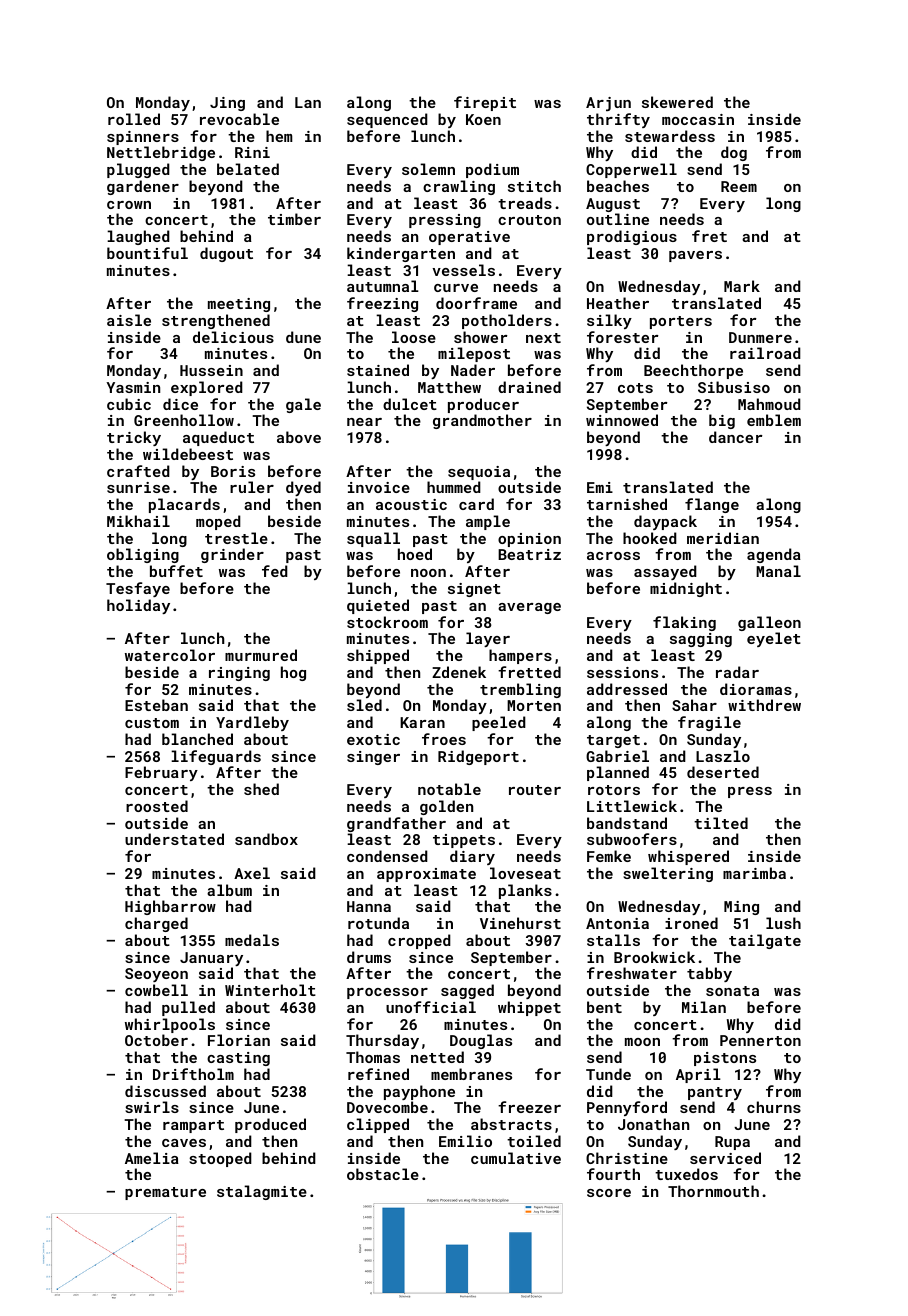 Image resolution: width=908 pixels, height=1316 pixels. I want to click on golden, so click(446, 807).
